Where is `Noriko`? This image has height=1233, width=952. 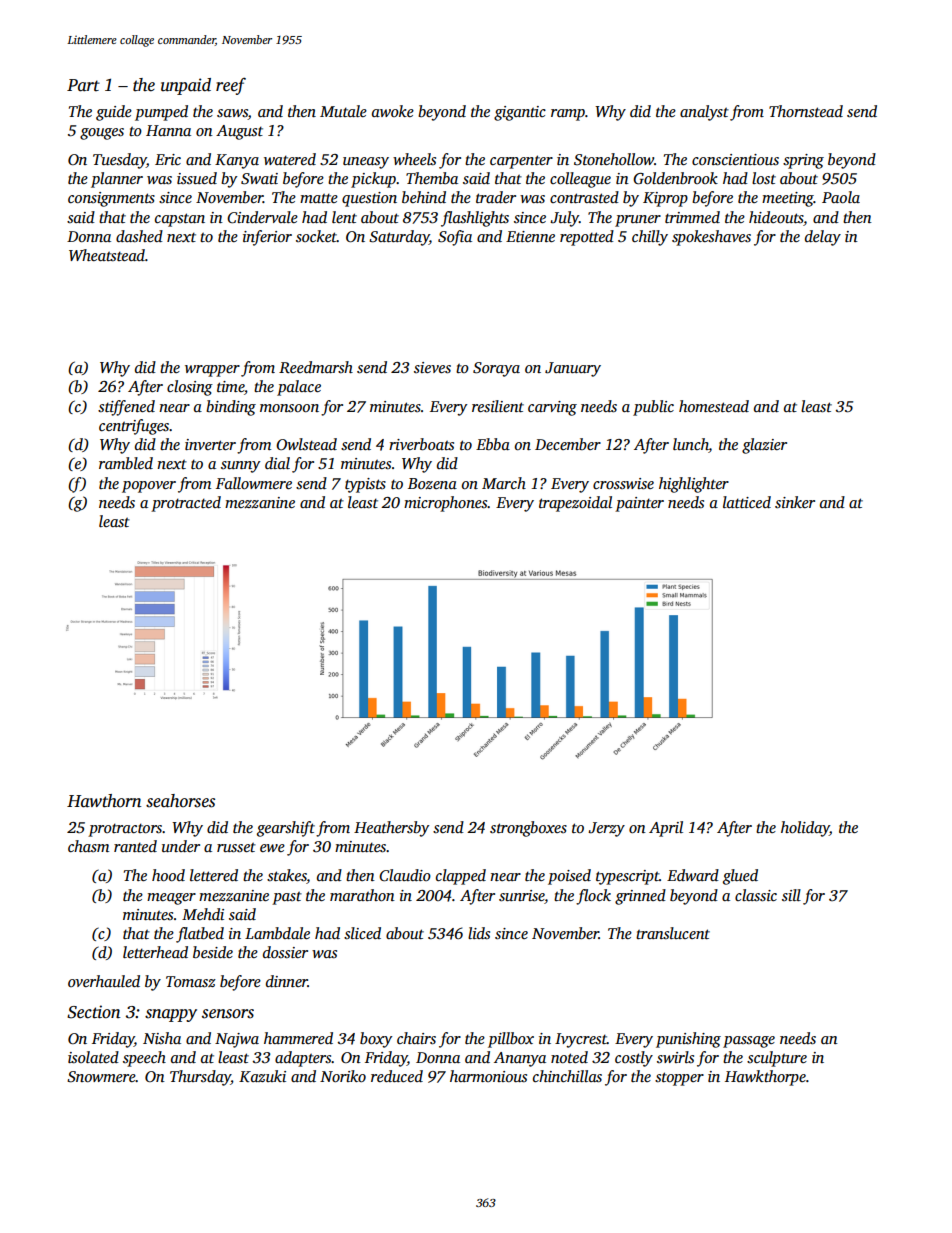 Noriko is located at coordinates (343, 1076).
